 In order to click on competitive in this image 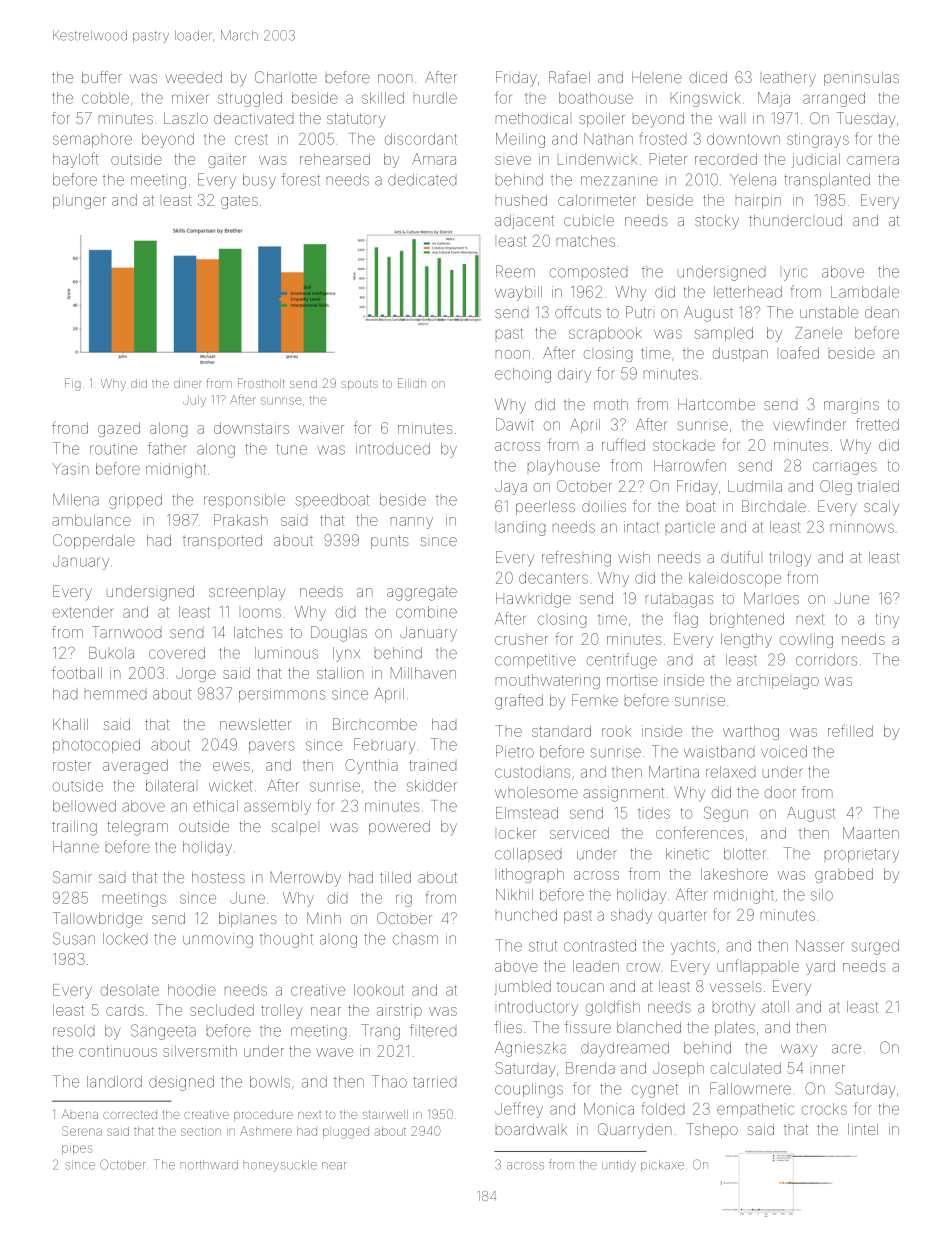, I will do `click(535, 661)`.
